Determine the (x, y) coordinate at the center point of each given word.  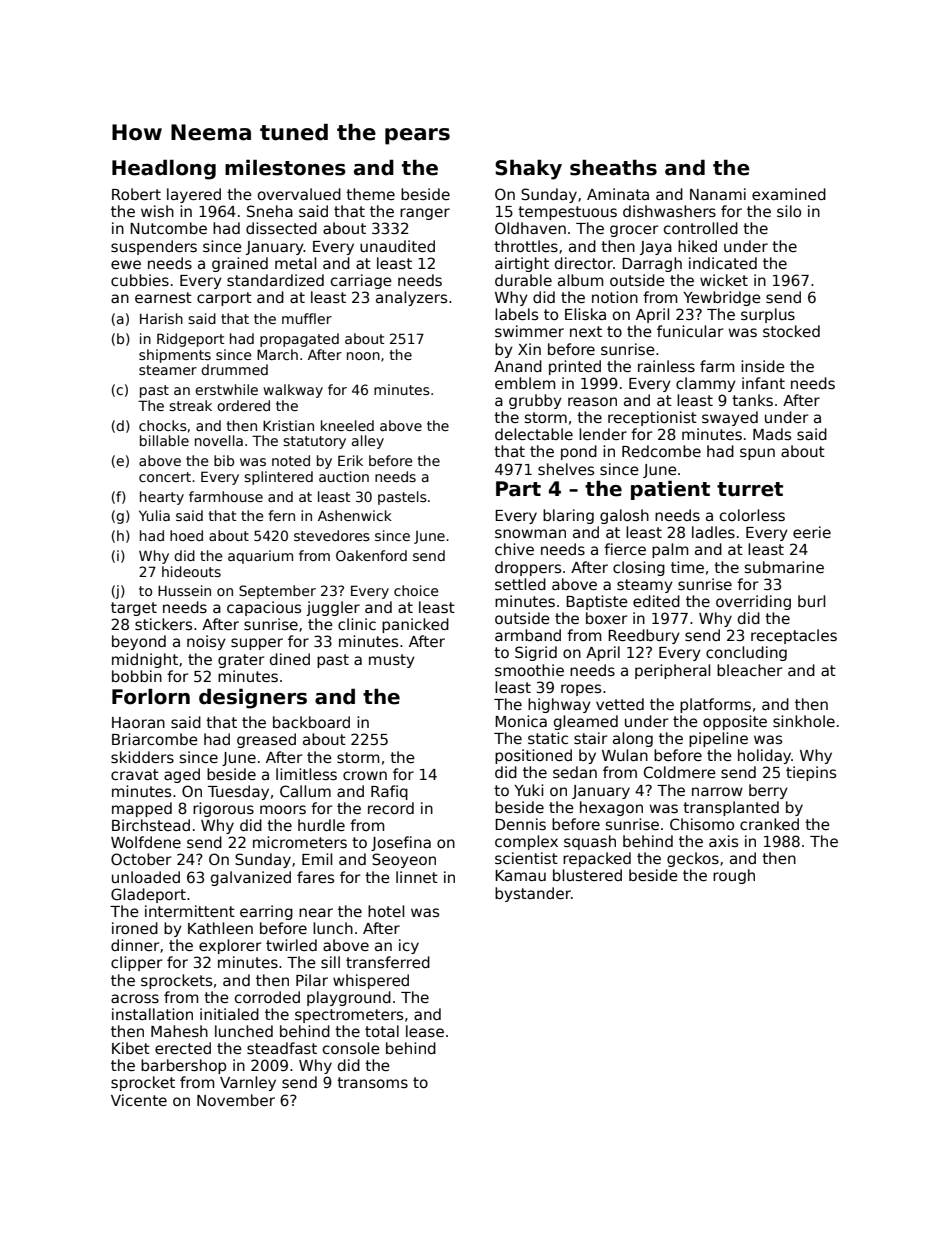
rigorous (223, 809)
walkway (293, 391)
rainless (666, 366)
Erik (350, 460)
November (236, 1100)
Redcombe (661, 451)
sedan (575, 772)
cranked (769, 824)
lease (425, 1031)
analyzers (411, 298)
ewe (126, 264)
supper (257, 644)
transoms (372, 1082)
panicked (415, 625)
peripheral (672, 671)
